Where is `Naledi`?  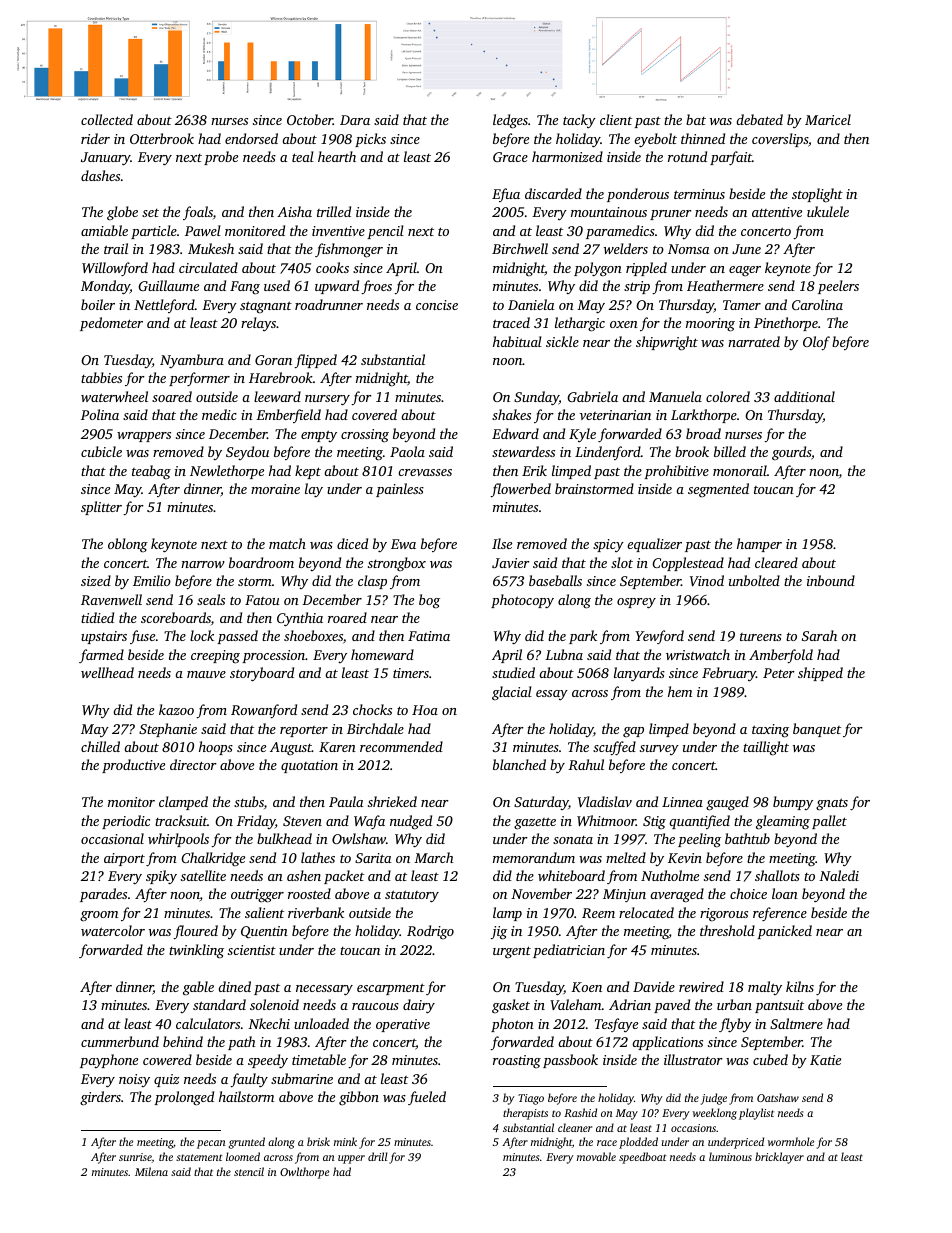 Naledi is located at coordinates (839, 875).
